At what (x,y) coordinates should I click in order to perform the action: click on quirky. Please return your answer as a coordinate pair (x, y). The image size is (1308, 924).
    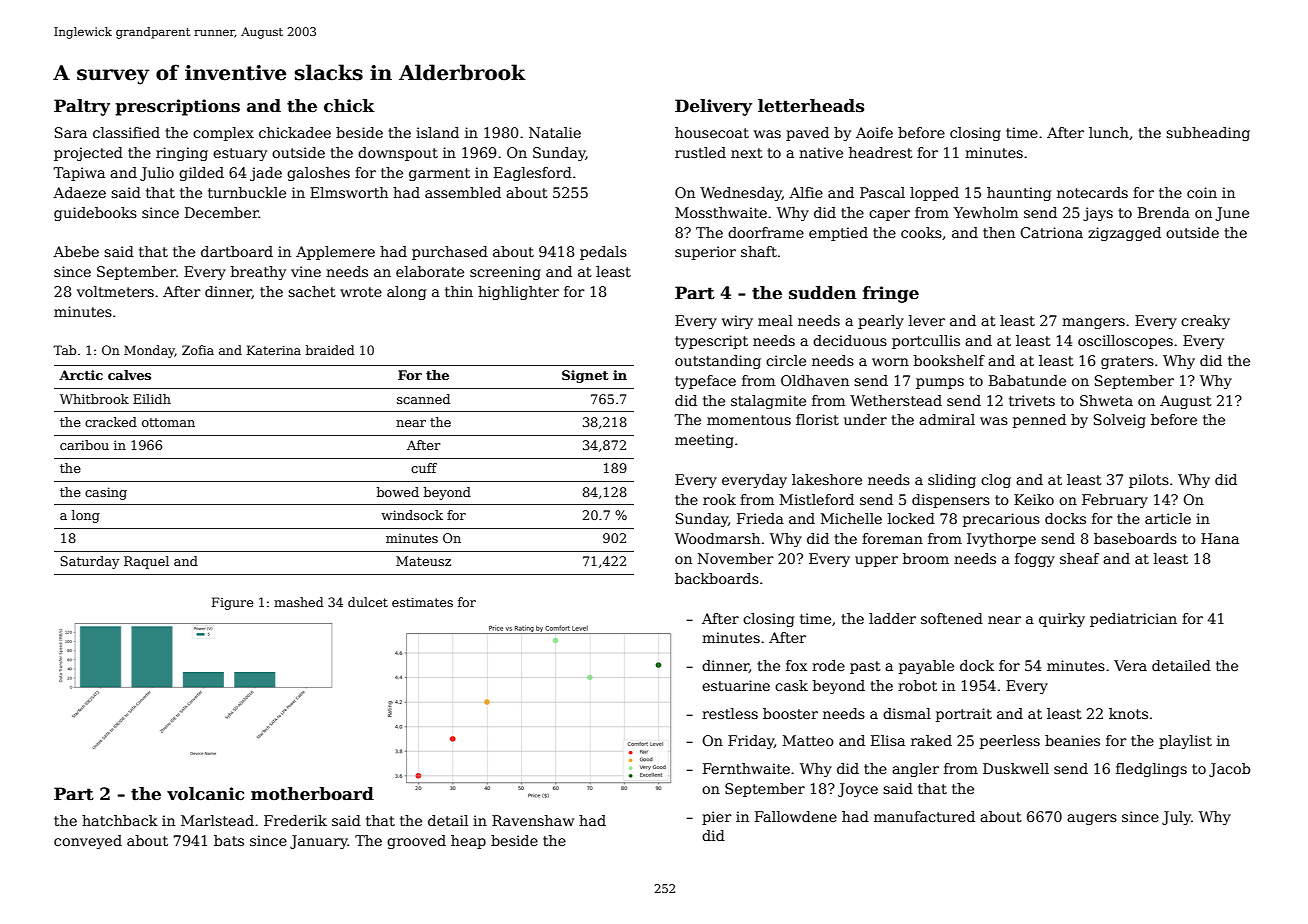
    Looking at the image, I should click on (1062, 620).
